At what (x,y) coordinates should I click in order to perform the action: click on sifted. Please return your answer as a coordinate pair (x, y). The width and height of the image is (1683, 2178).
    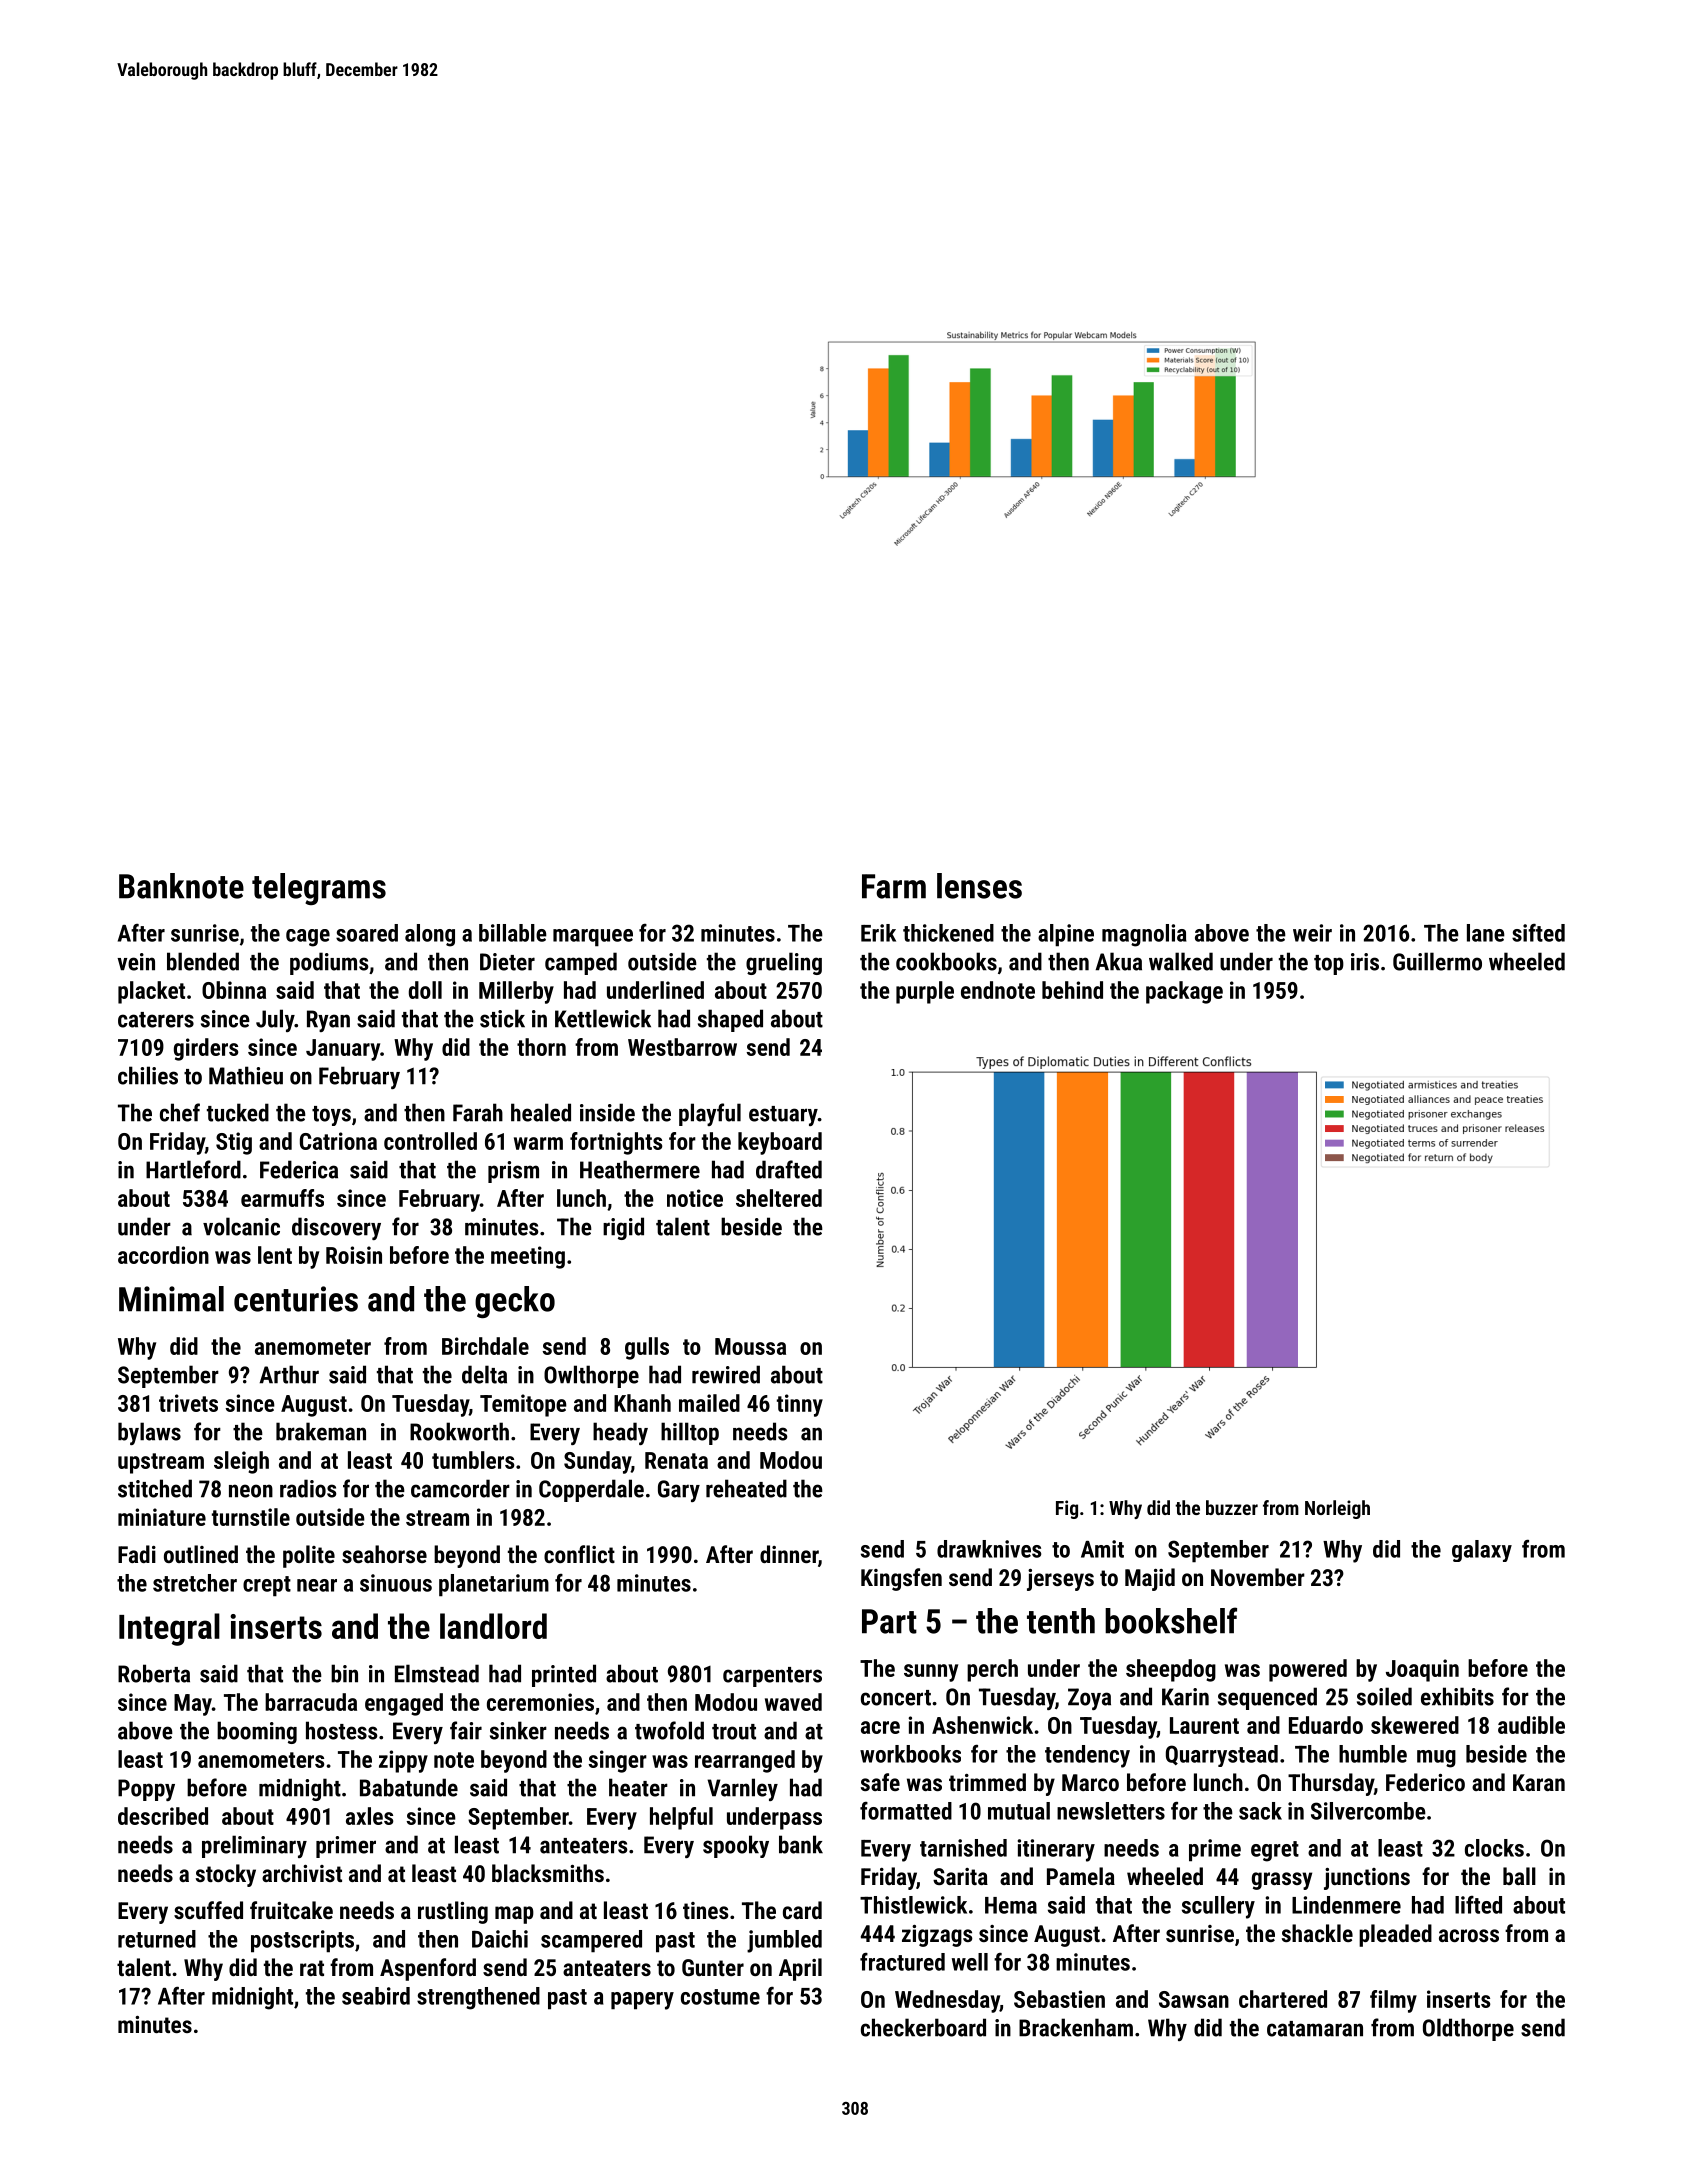
    Looking at the image, I should click on (1538, 933).
